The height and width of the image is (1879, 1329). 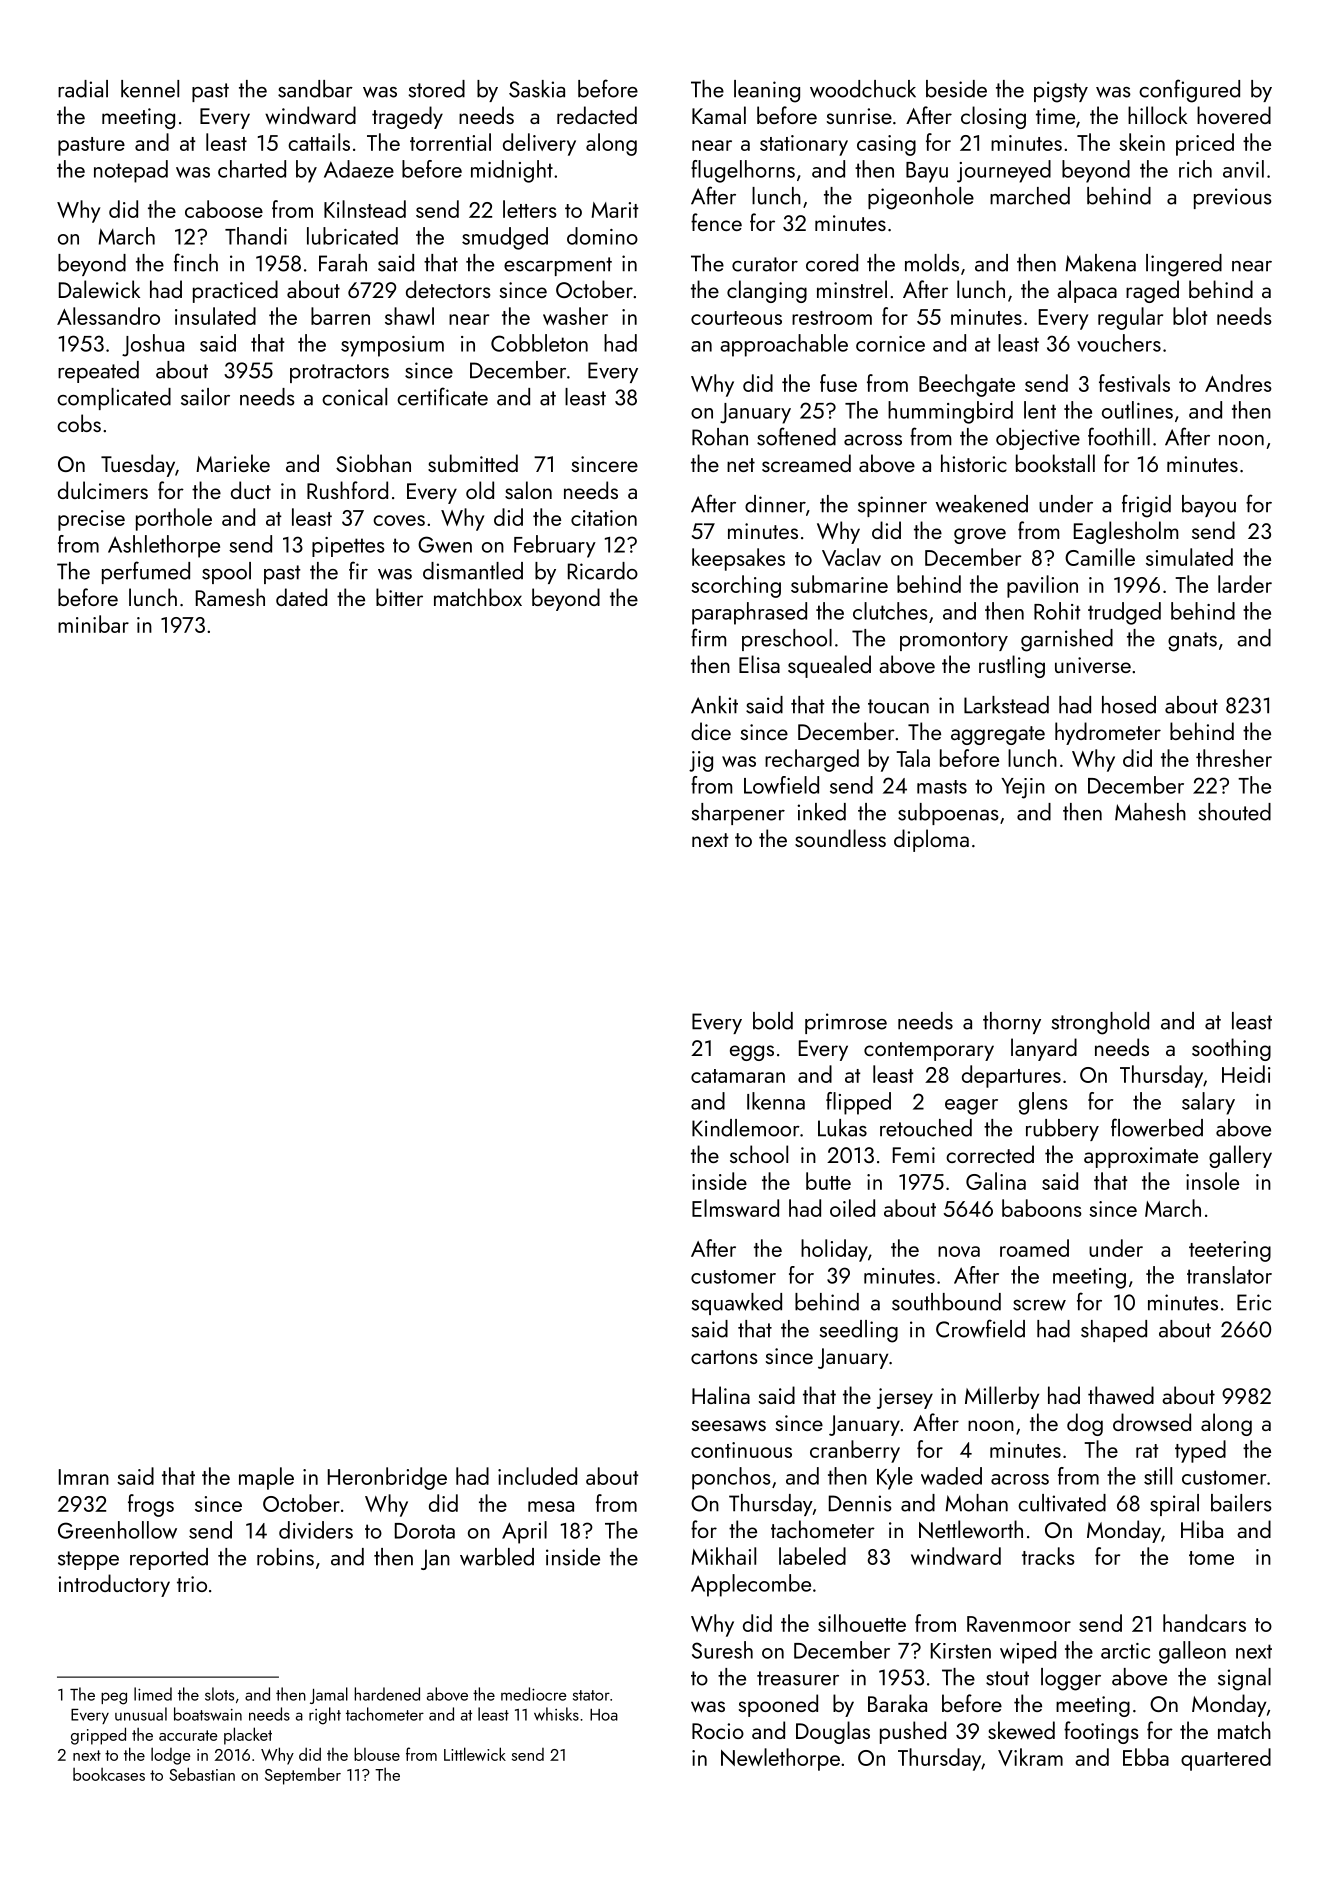 I want to click on catamaran, so click(x=738, y=1076).
